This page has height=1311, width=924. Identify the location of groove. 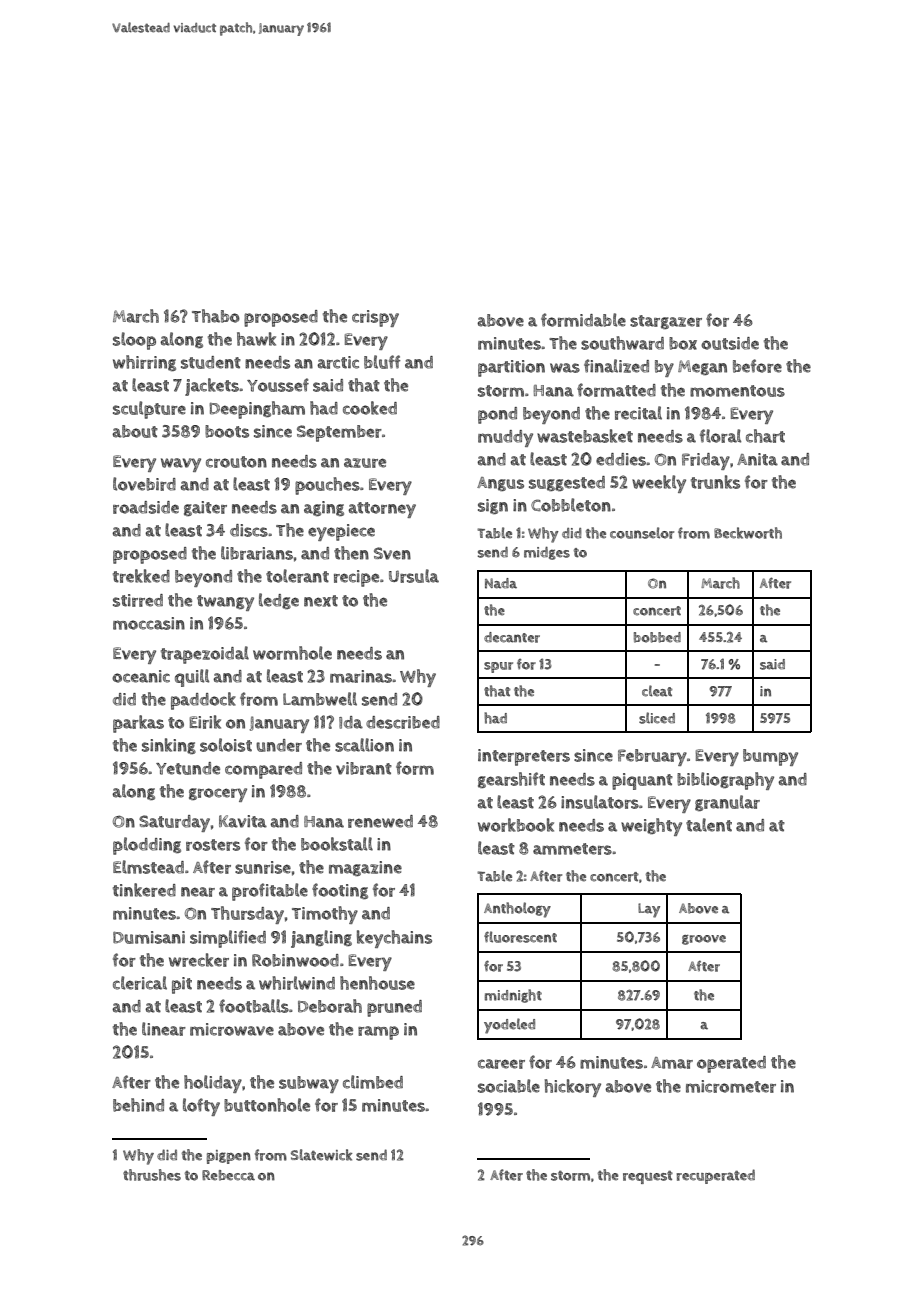
(704, 940).
